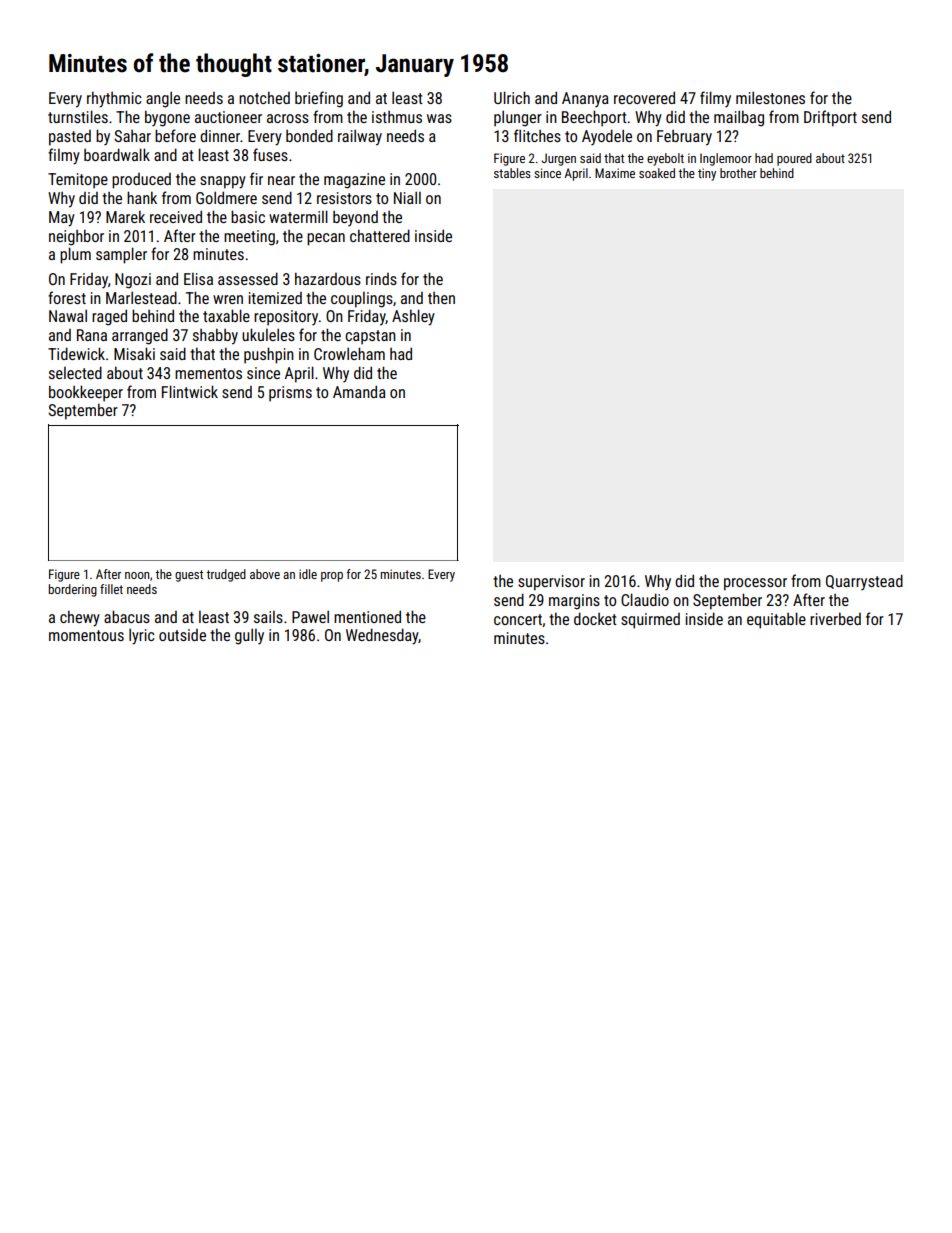  Describe the element at coordinates (137, 575) in the screenshot. I see `noon` at that location.
